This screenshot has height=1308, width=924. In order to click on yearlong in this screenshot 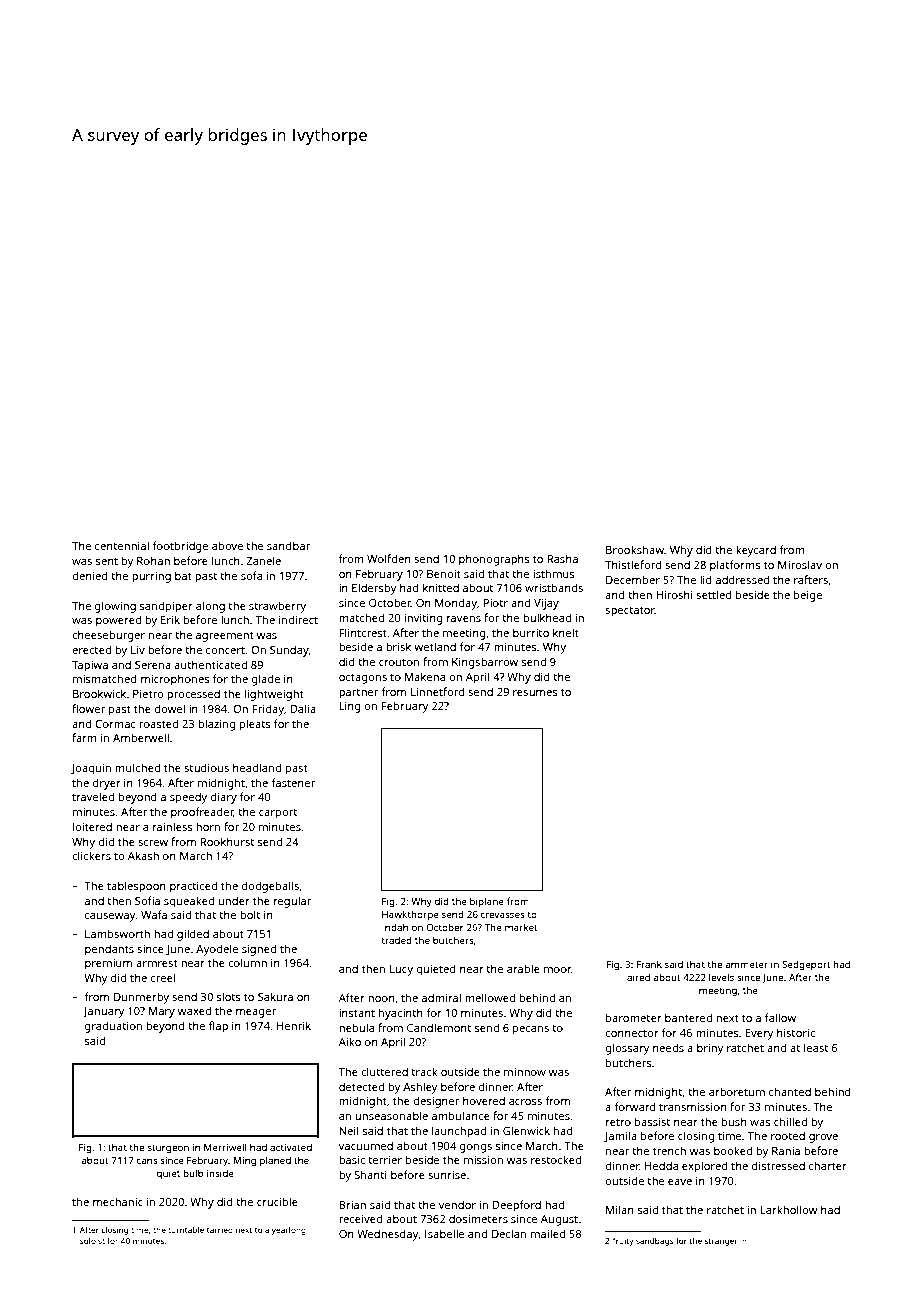, I will do `click(289, 1231)`.
